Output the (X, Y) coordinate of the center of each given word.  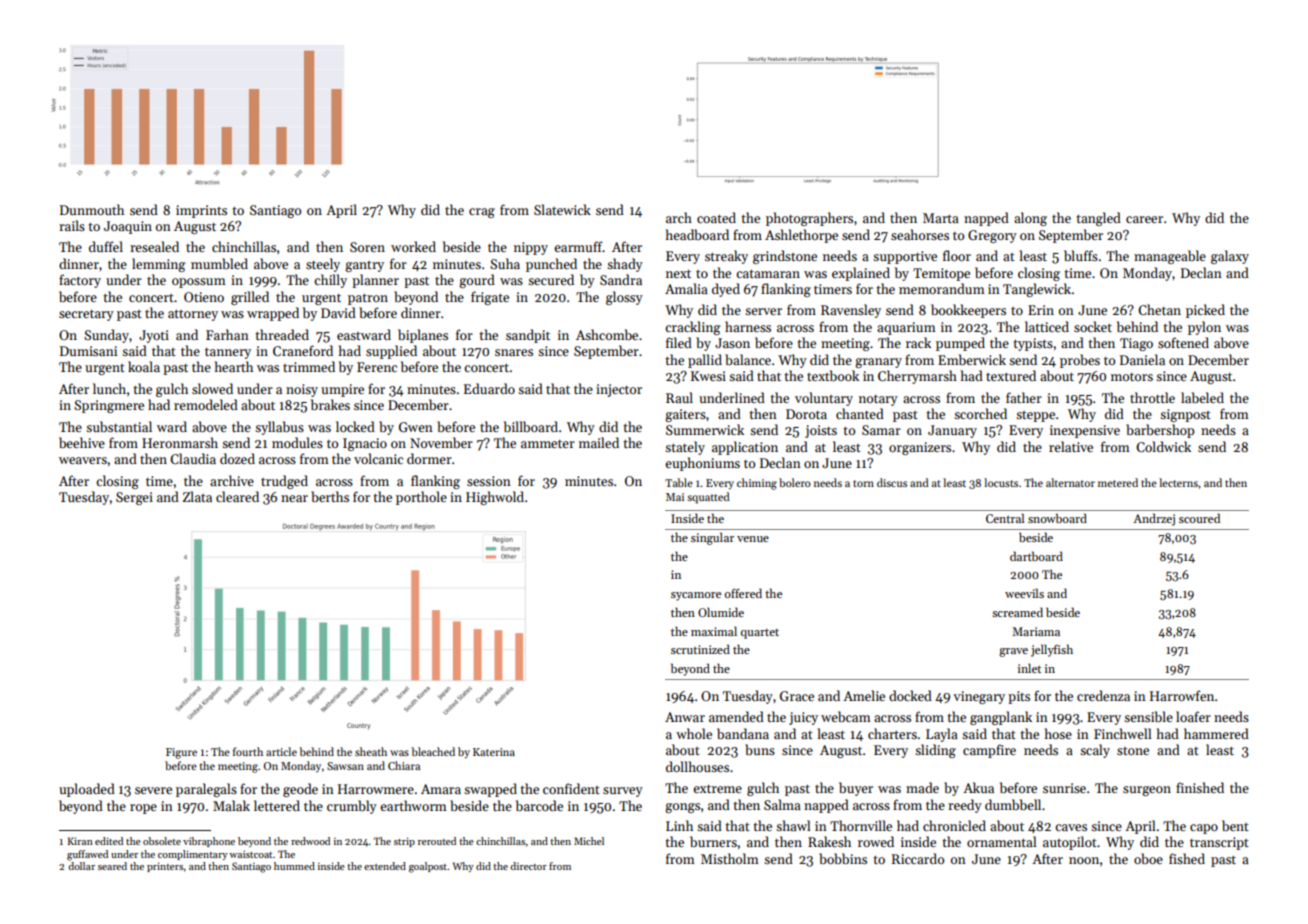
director (528, 866)
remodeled (206, 404)
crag (482, 213)
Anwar (685, 717)
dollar (81, 866)
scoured (1199, 518)
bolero (795, 482)
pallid (705, 361)
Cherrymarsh (917, 377)
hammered (1216, 733)
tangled (1098, 219)
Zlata (197, 496)
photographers (809, 219)
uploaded (87, 790)
